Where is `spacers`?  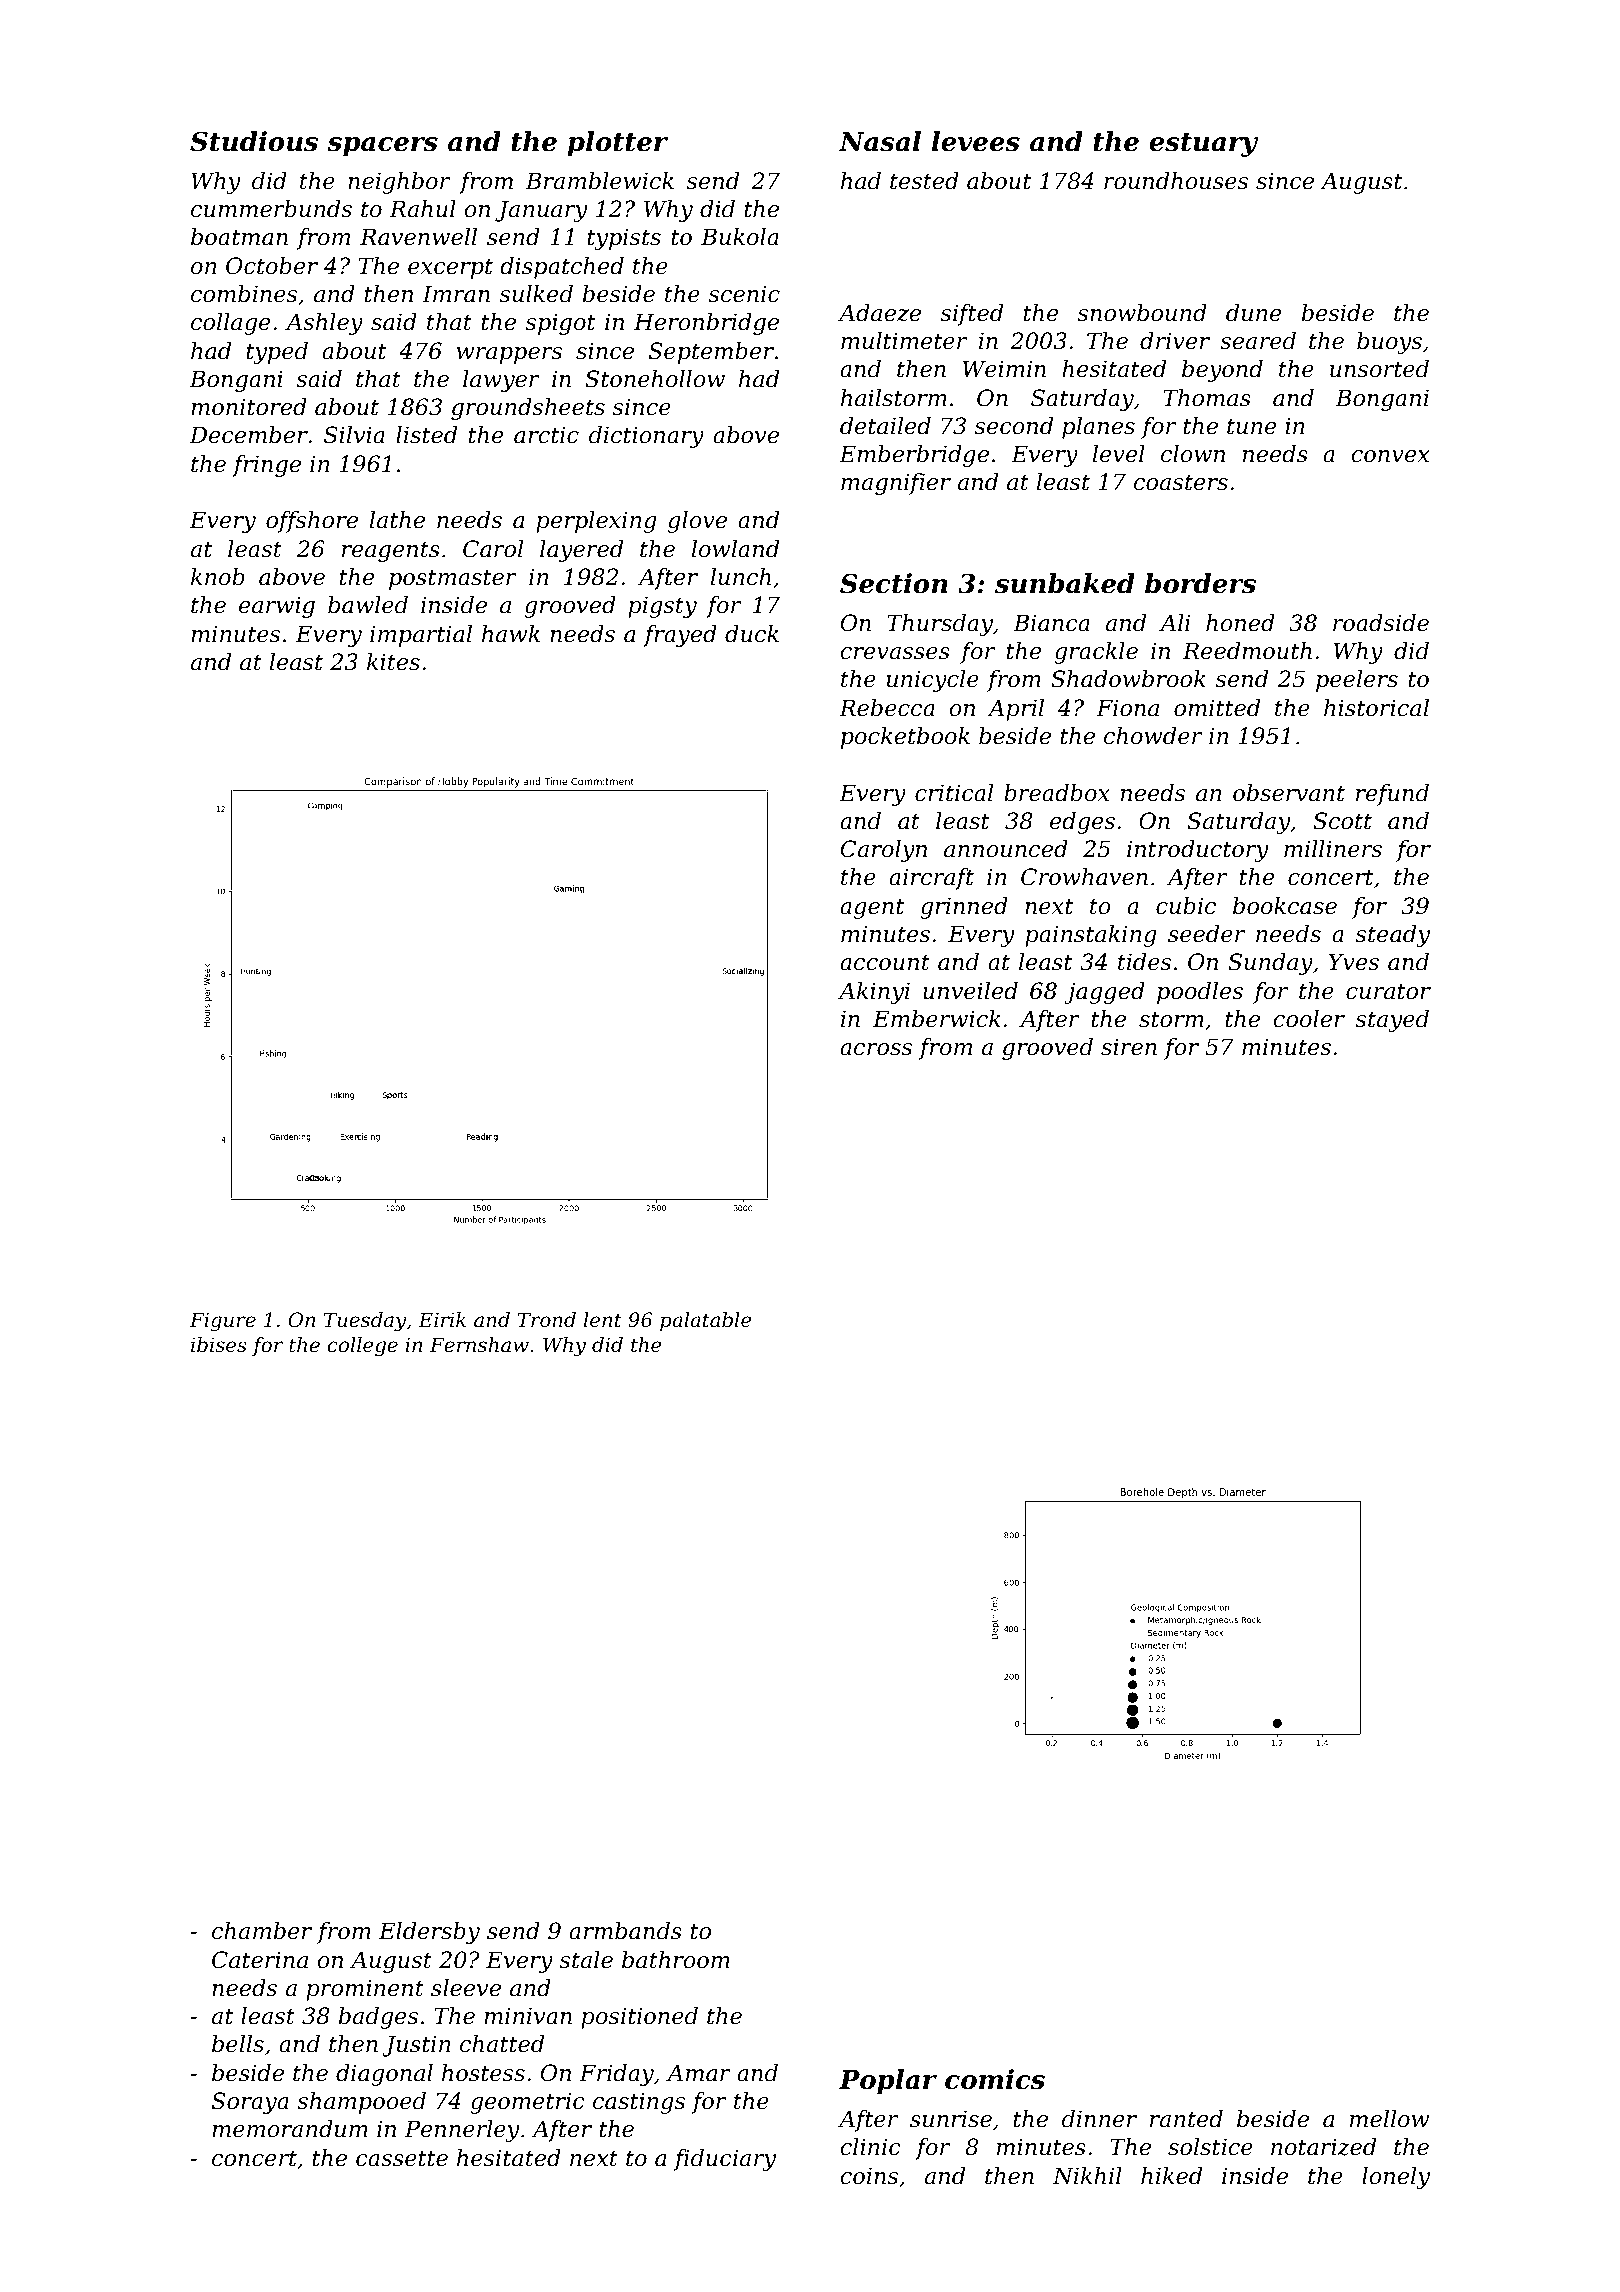
spacers is located at coordinates (383, 147).
